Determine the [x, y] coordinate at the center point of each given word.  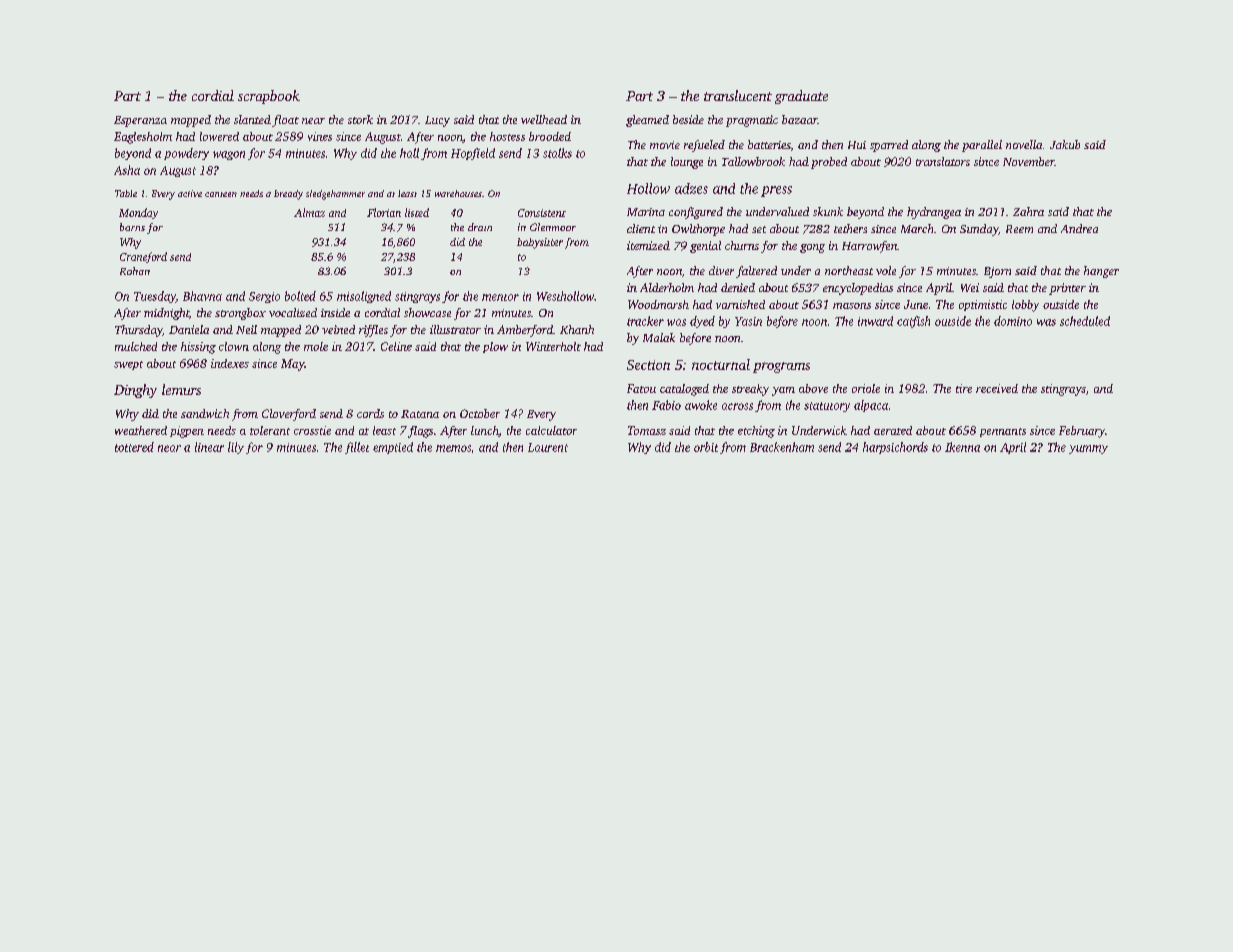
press [776, 191]
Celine [396, 346]
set [759, 229]
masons [852, 306]
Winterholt [553, 346]
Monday [138, 213]
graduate [801, 97]
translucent [738, 95]
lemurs [181, 389]
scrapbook [269, 97]
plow [495, 347]
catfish [913, 322]
